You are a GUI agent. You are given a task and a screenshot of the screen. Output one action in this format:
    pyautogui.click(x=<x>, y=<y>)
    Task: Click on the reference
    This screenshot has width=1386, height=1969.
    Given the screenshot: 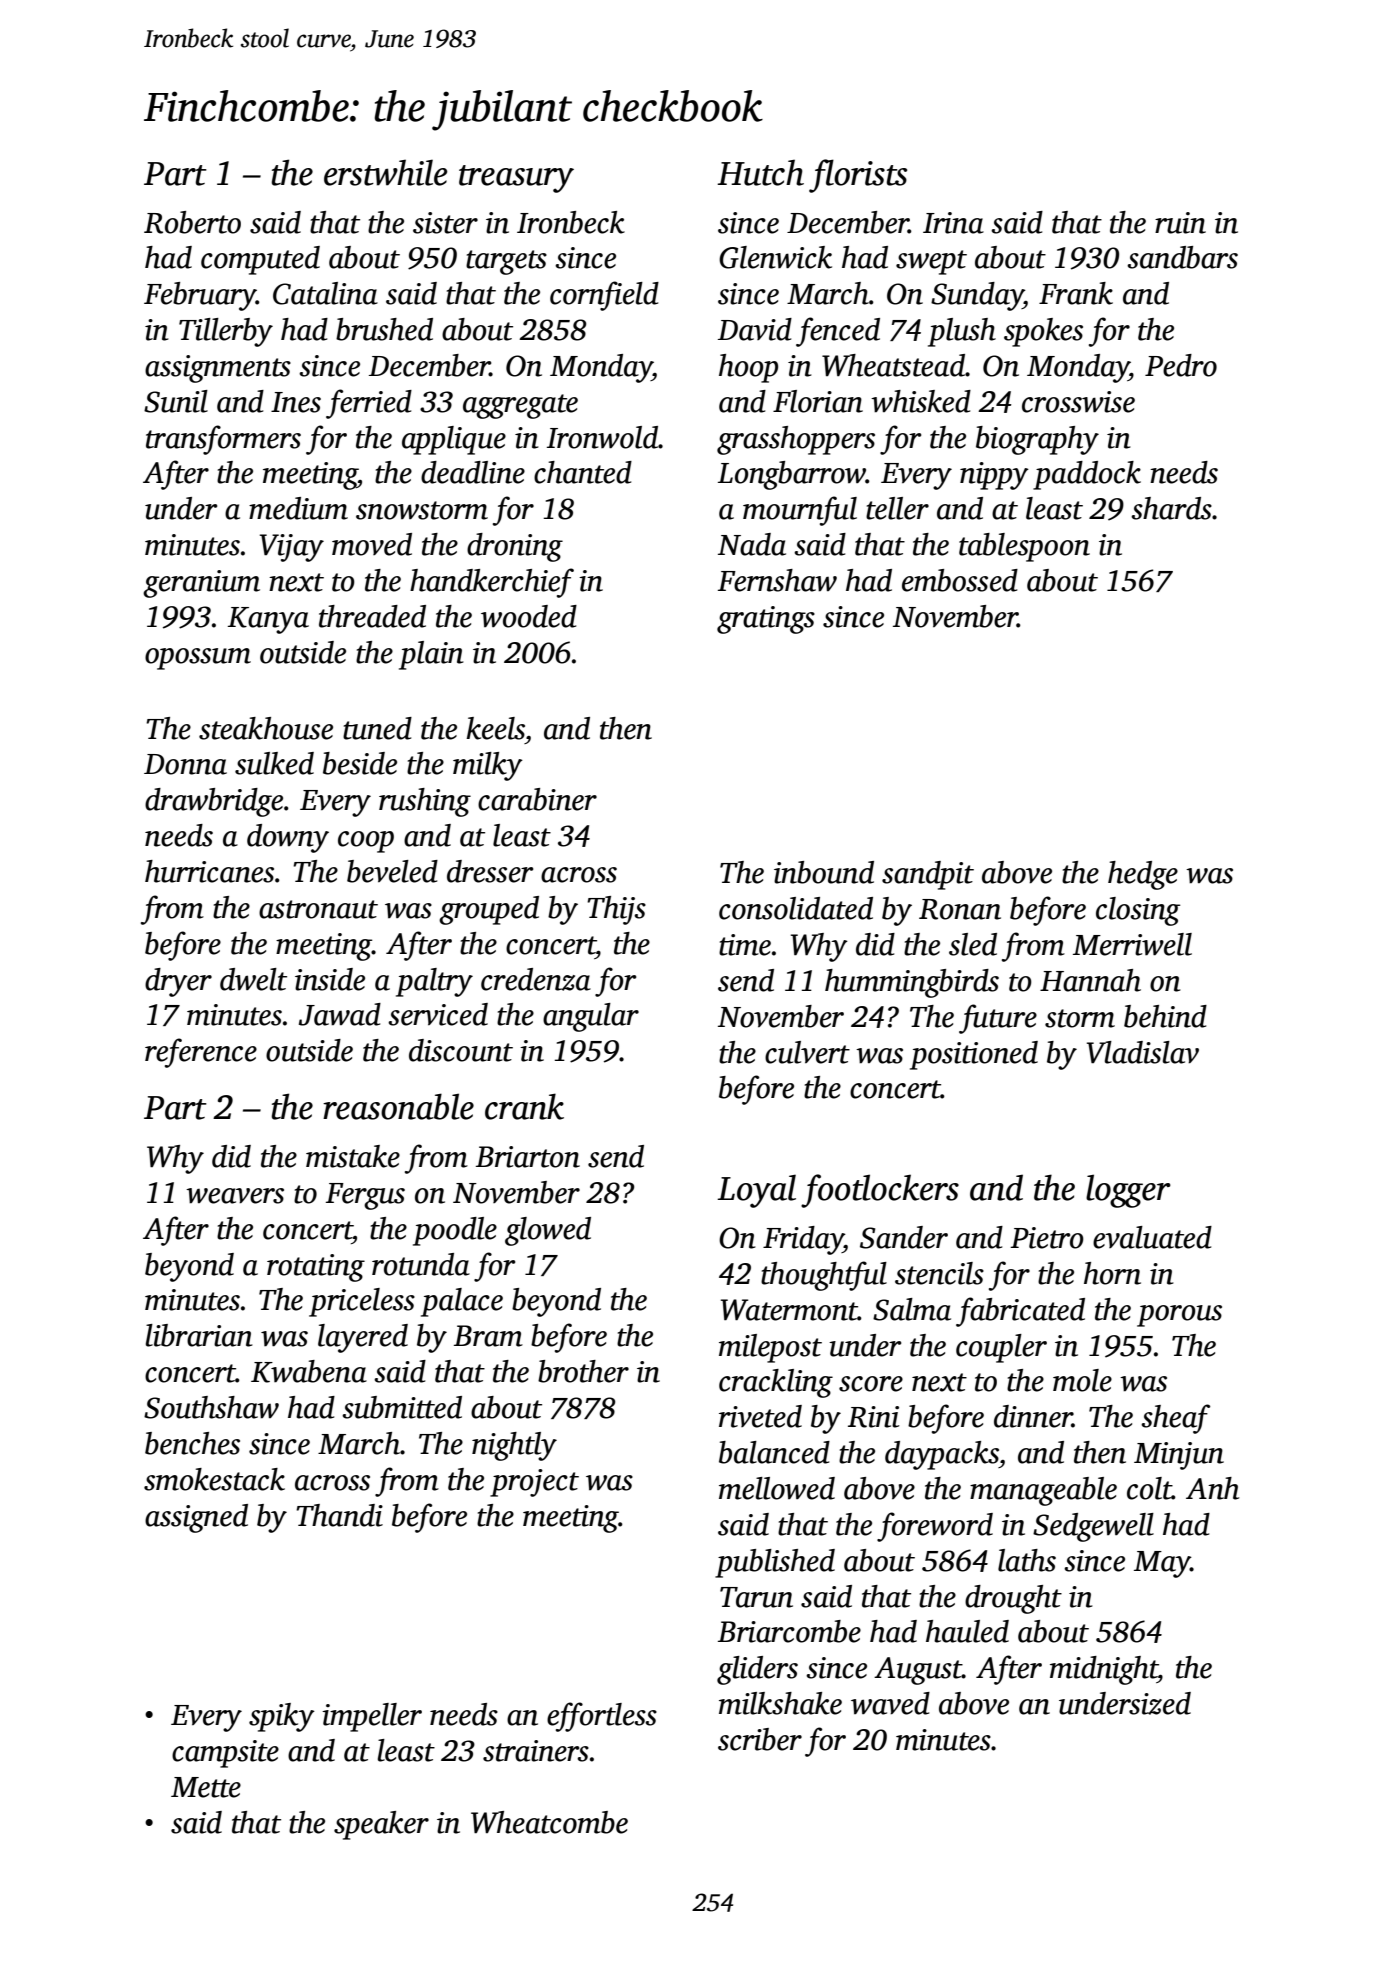 What is the action you would take?
    pyautogui.click(x=201, y=1053)
